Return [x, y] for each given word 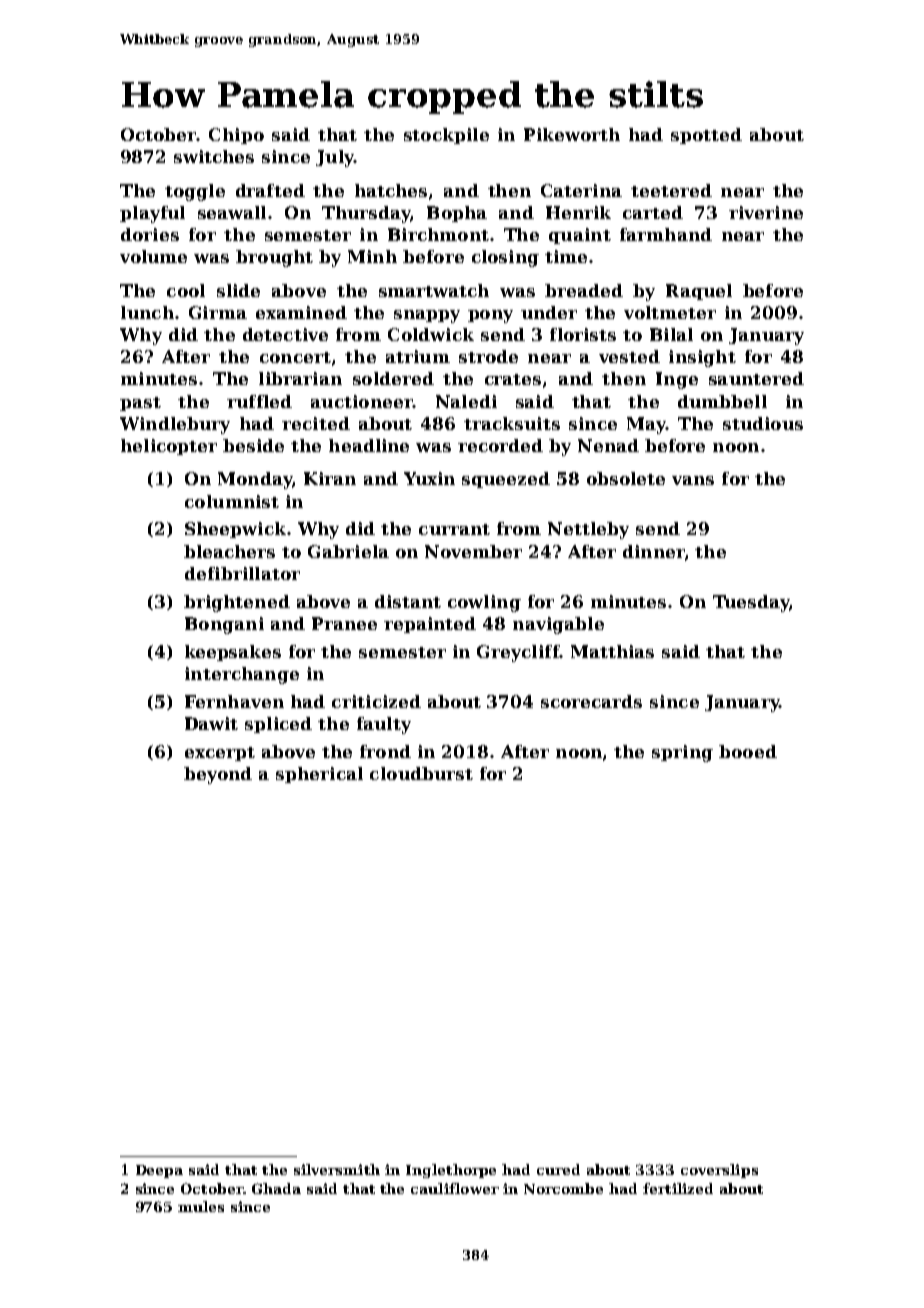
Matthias [612, 651]
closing [505, 258]
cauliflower [455, 1188]
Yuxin [429, 478]
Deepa [159, 1171]
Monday [255, 480]
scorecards [591, 701]
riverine [766, 212]
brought [274, 258]
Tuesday [751, 603]
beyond [218, 775]
